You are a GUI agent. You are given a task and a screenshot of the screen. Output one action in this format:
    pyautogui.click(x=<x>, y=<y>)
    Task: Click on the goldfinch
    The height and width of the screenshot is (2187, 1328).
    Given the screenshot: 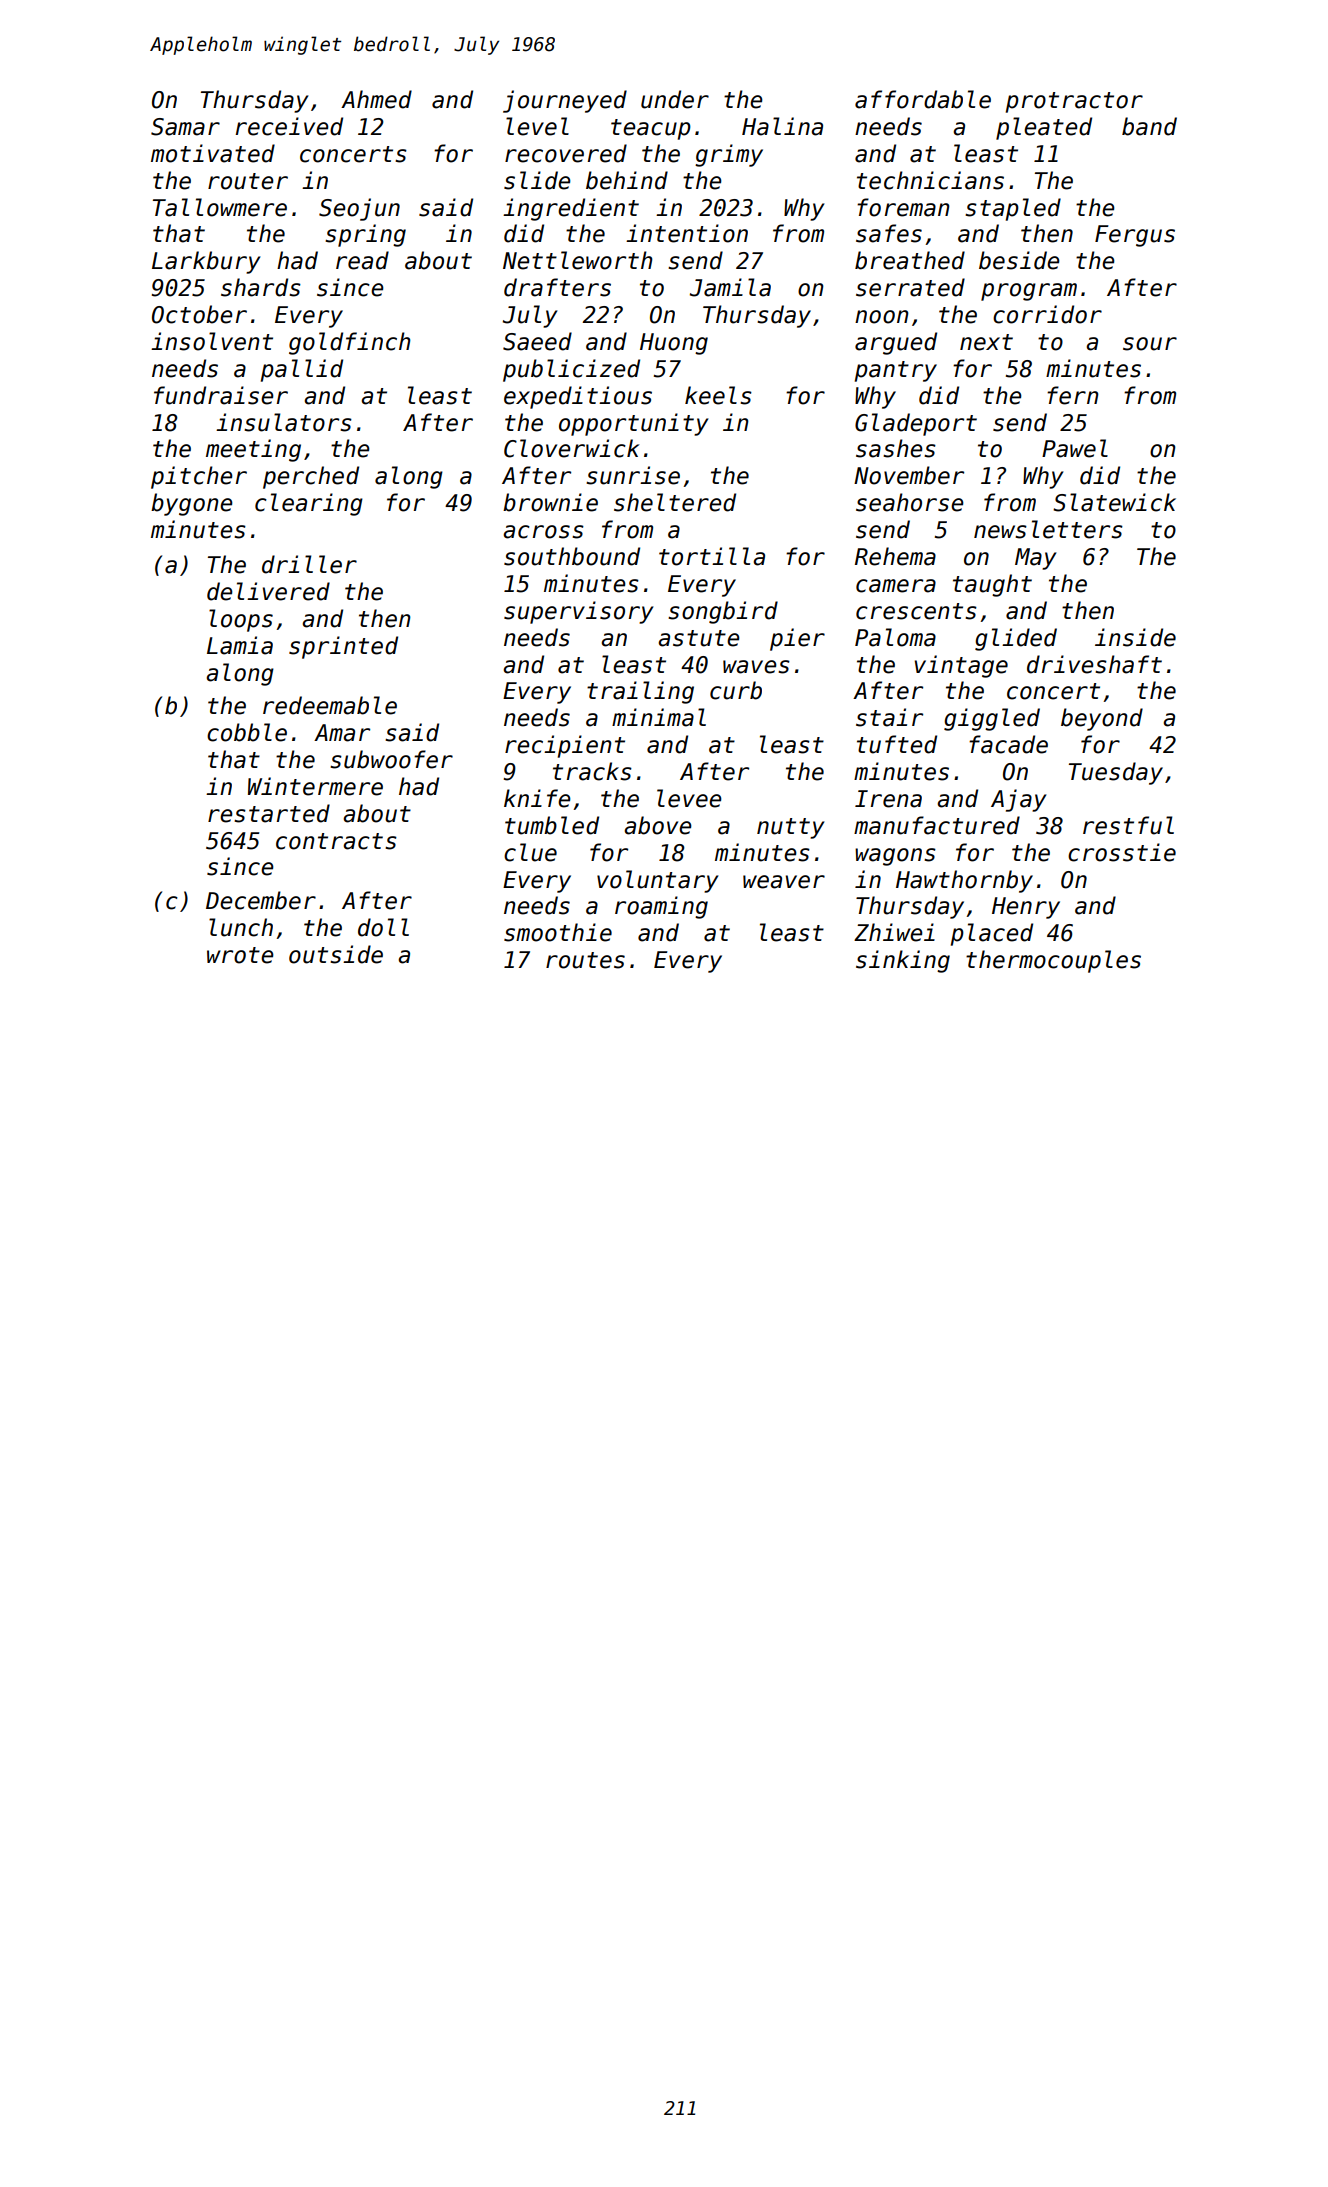 What is the action you would take?
    pyautogui.click(x=350, y=343)
